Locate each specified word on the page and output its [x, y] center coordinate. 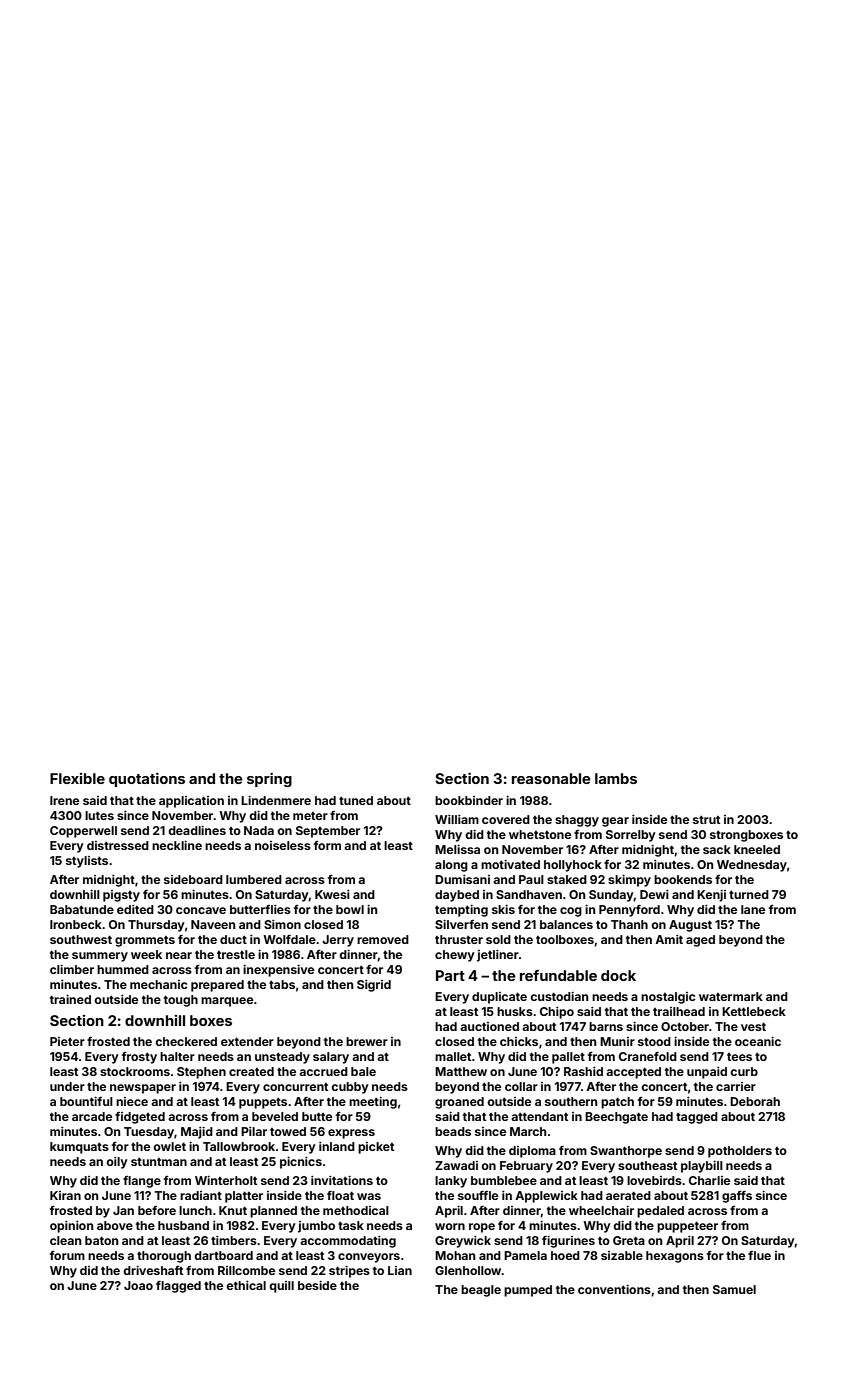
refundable [558, 975]
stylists [87, 862]
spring [269, 780]
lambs [616, 778]
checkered [186, 1041]
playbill [702, 1167]
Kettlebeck [754, 1011]
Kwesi [332, 894]
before [157, 1210]
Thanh [629, 924]
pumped [528, 1291]
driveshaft [153, 1270]
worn [450, 1226]
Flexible [77, 778]
